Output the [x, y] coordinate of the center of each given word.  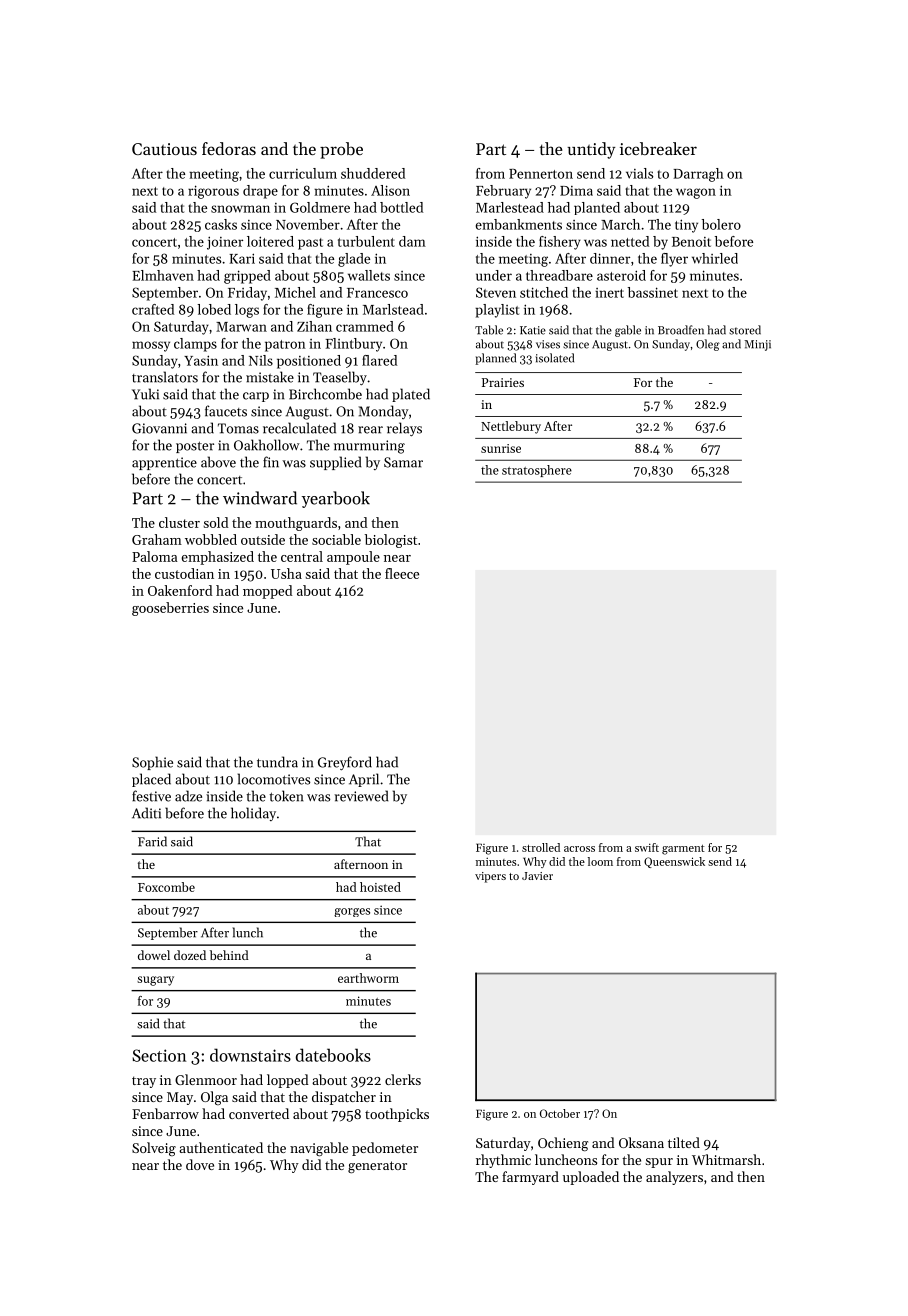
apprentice [164, 463]
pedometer [385, 1149]
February [503, 192]
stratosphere [537, 471]
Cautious [164, 149]
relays [404, 429]
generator [377, 1167]
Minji [757, 345]
